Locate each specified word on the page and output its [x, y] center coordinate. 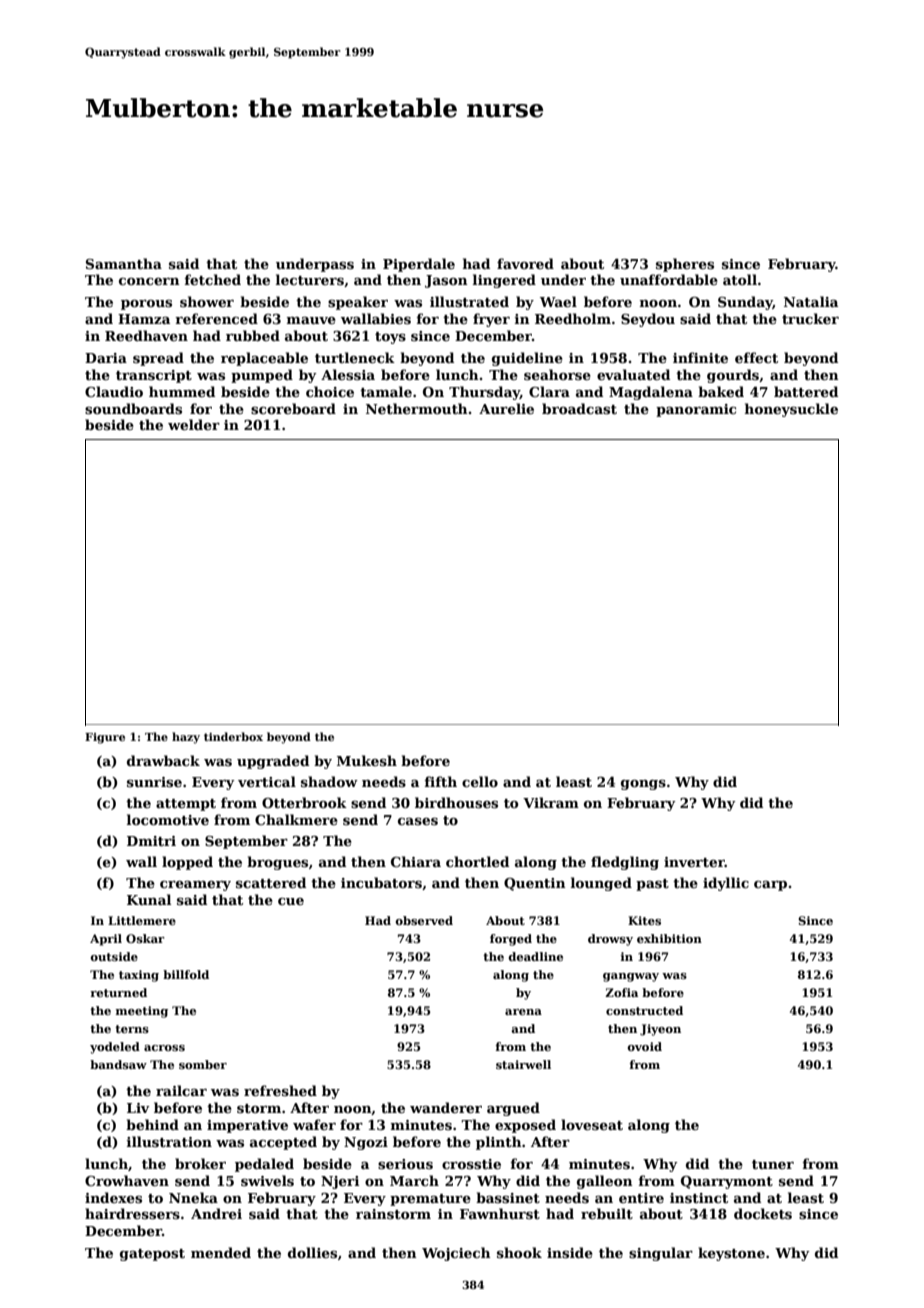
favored [525, 263]
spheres [685, 265]
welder [194, 424]
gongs [643, 785]
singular [661, 1254]
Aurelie [506, 408]
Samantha [124, 263]
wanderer [446, 1107]
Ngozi [366, 1143]
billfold [186, 974]
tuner [773, 1164]
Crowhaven [127, 1180]
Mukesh [367, 760]
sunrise [154, 782]
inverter [694, 862]
